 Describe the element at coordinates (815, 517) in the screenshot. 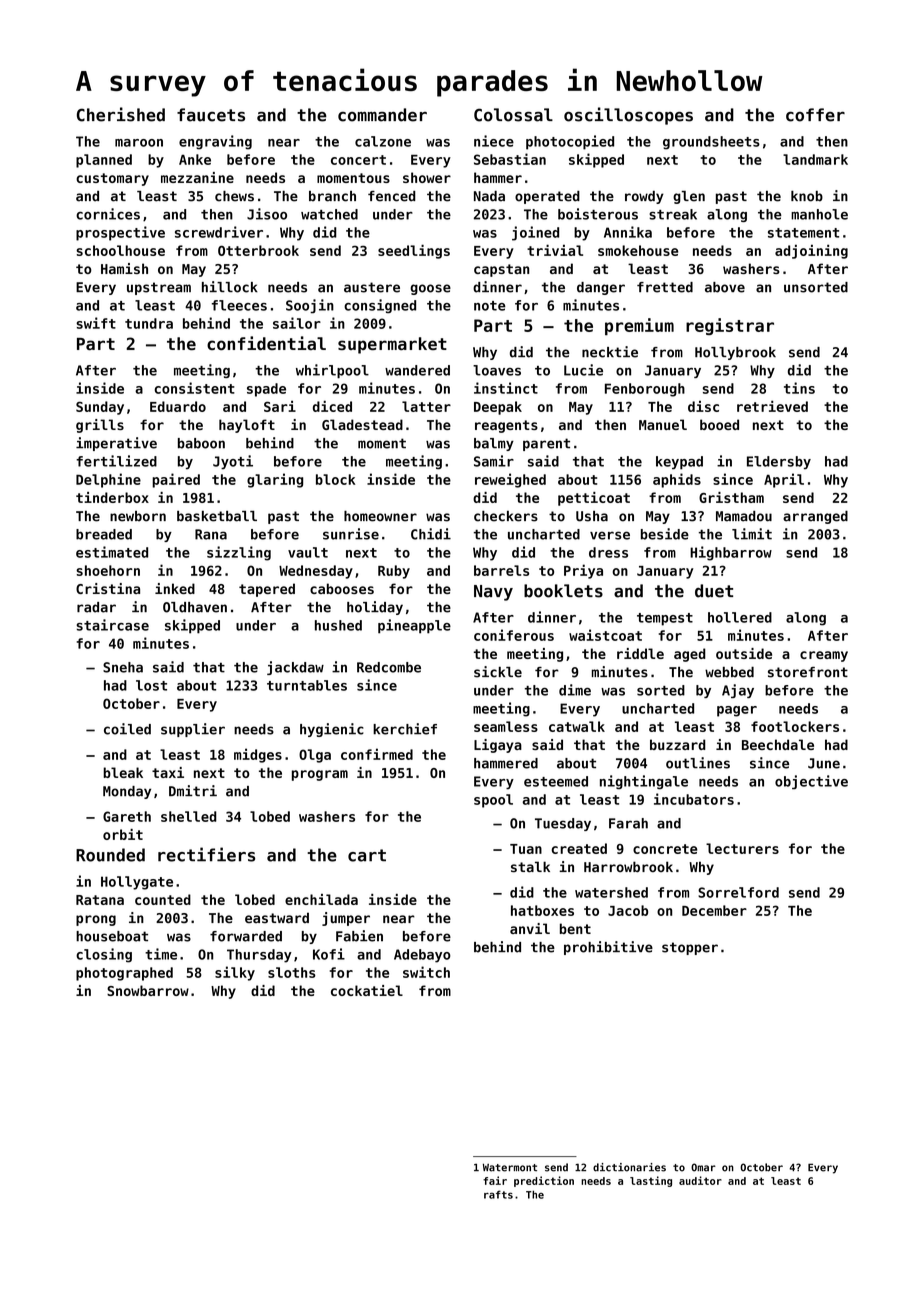

I see `arranged` at that location.
